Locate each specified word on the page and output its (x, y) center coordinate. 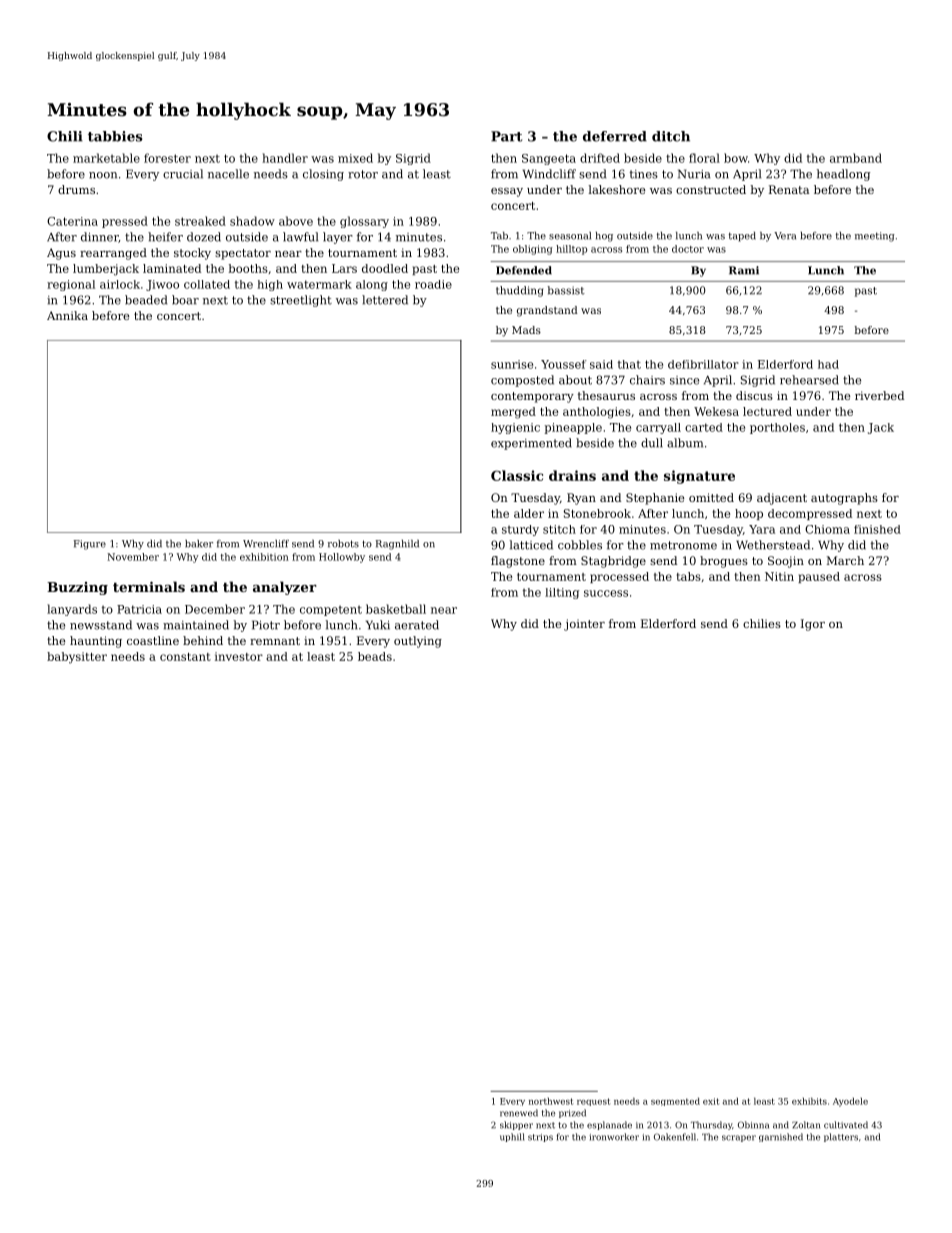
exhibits (809, 1101)
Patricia (139, 609)
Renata (789, 189)
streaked (200, 221)
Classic (517, 475)
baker (199, 544)
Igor (813, 625)
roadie (433, 284)
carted (704, 427)
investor (239, 656)
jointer (584, 625)
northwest (551, 1101)
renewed (519, 1113)
